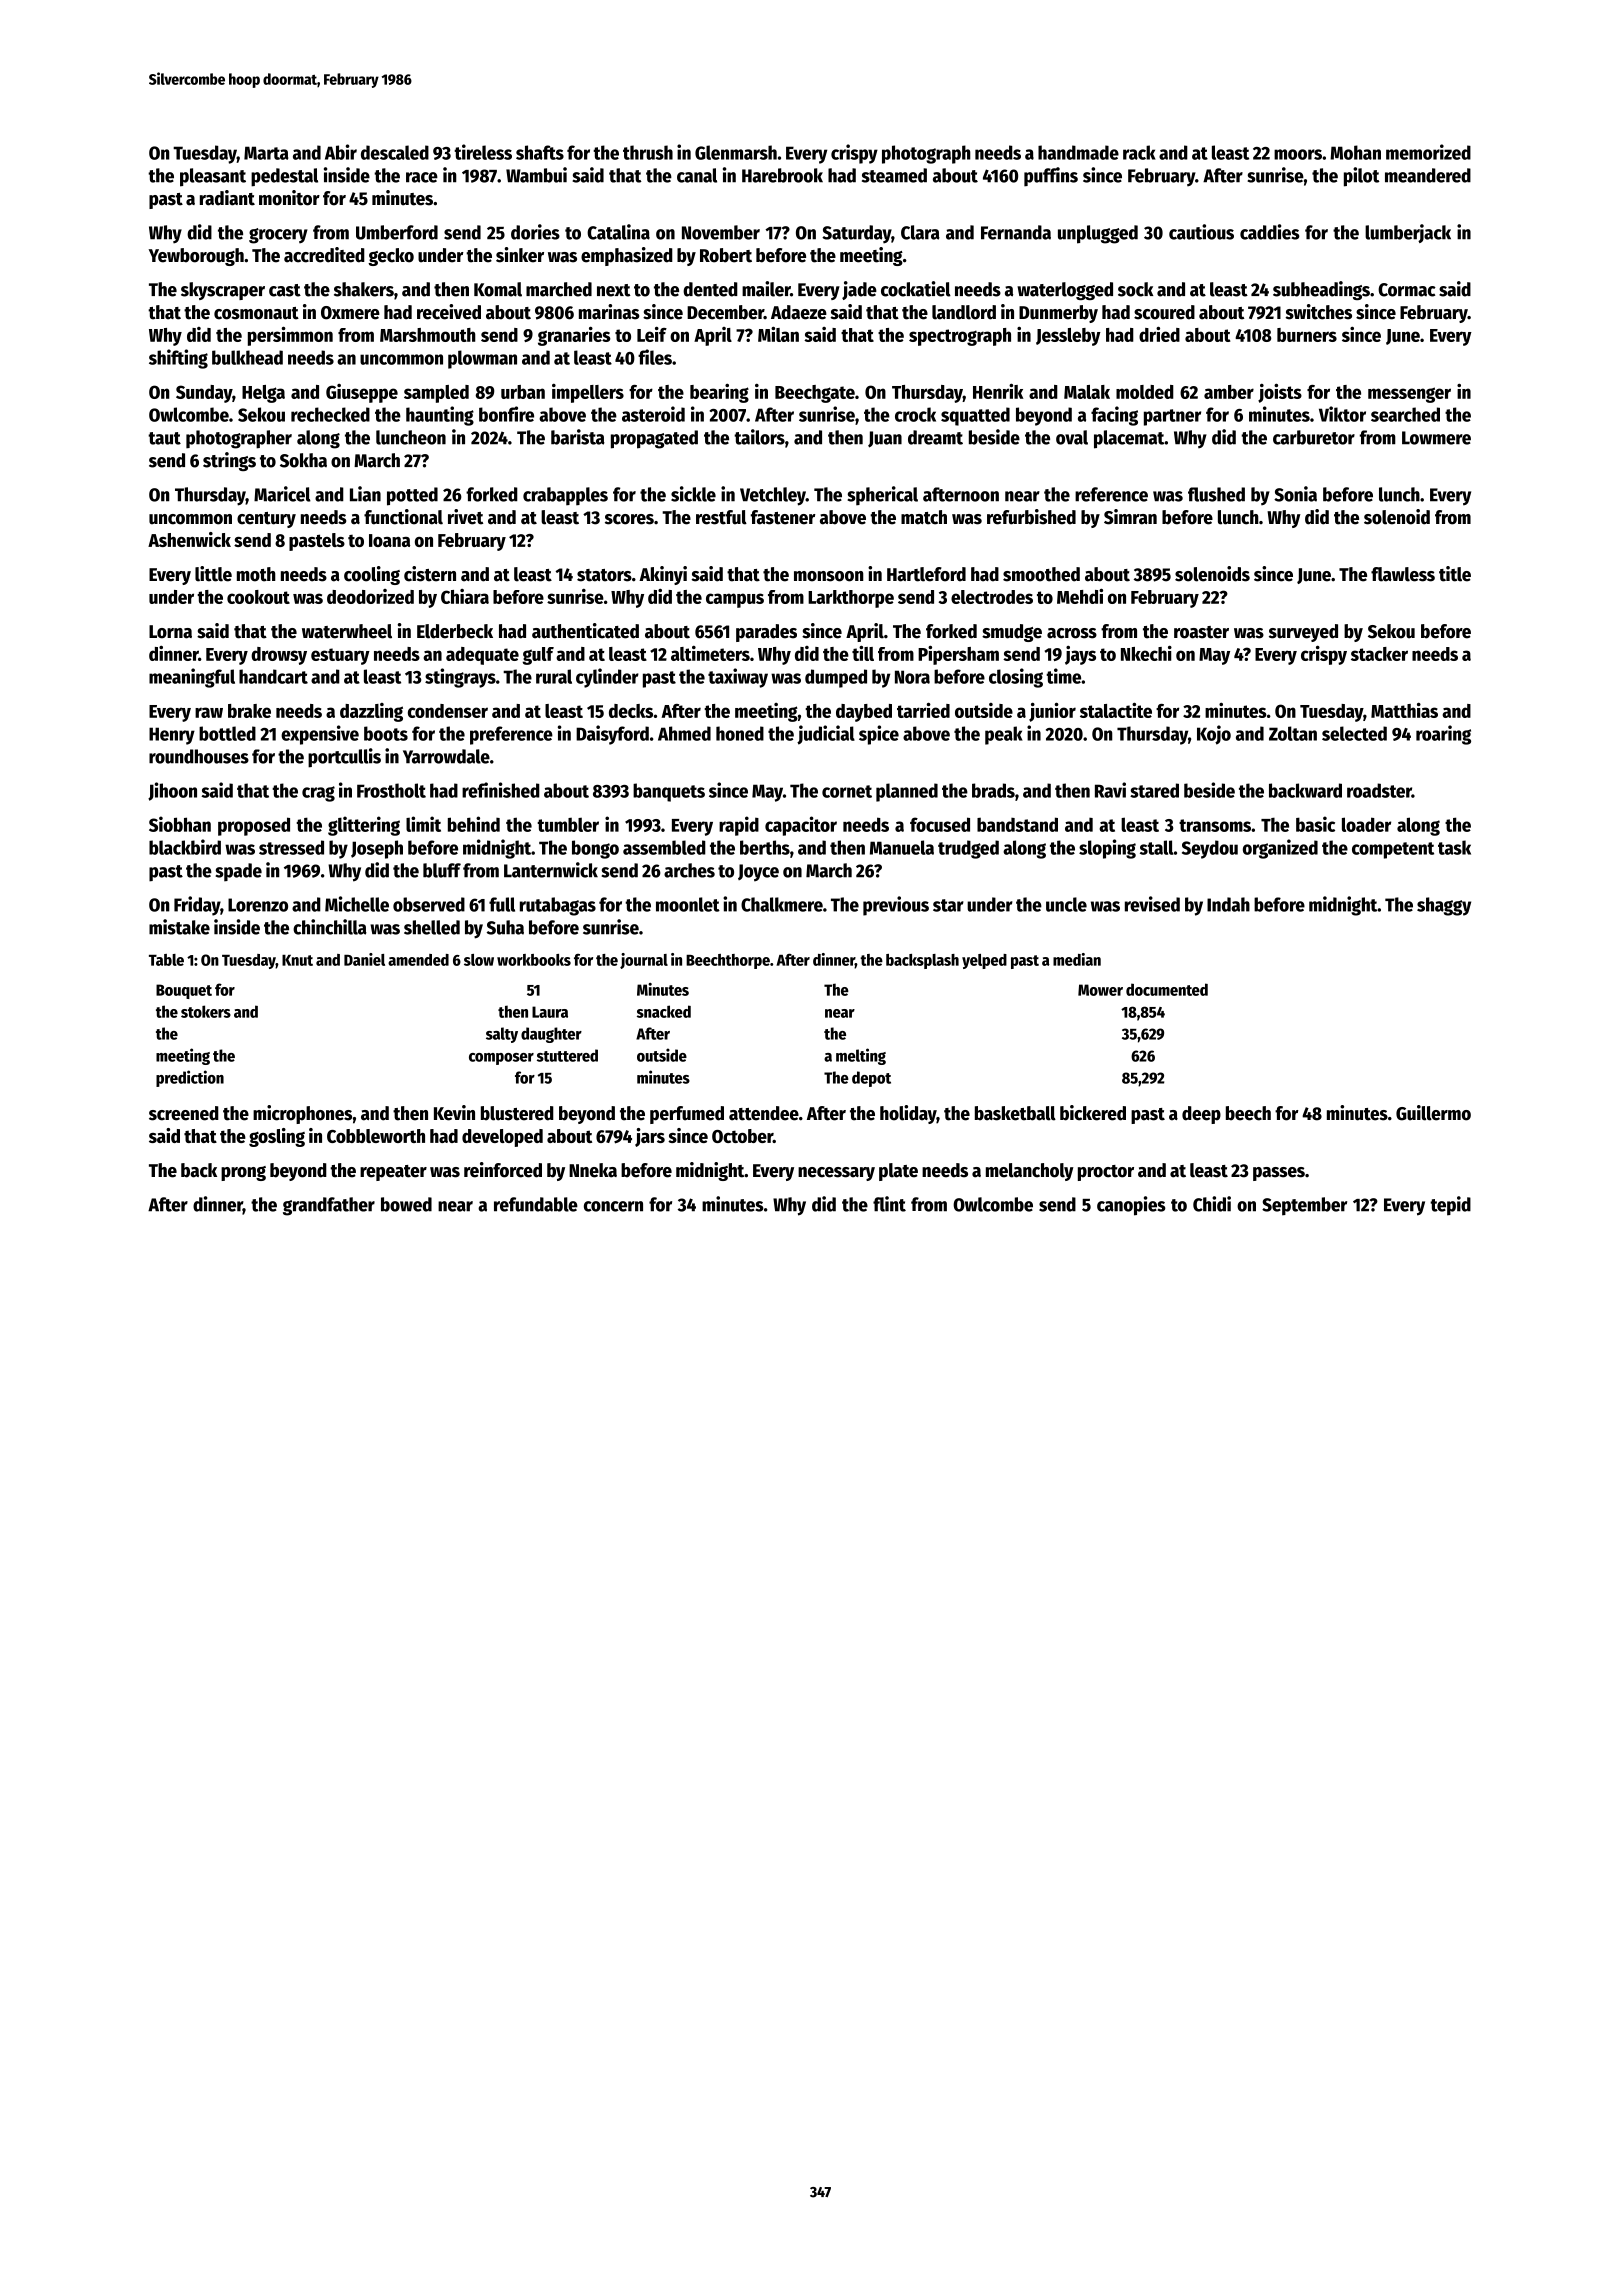  What do you see at coordinates (1215, 825) in the screenshot?
I see `transoms` at bounding box center [1215, 825].
